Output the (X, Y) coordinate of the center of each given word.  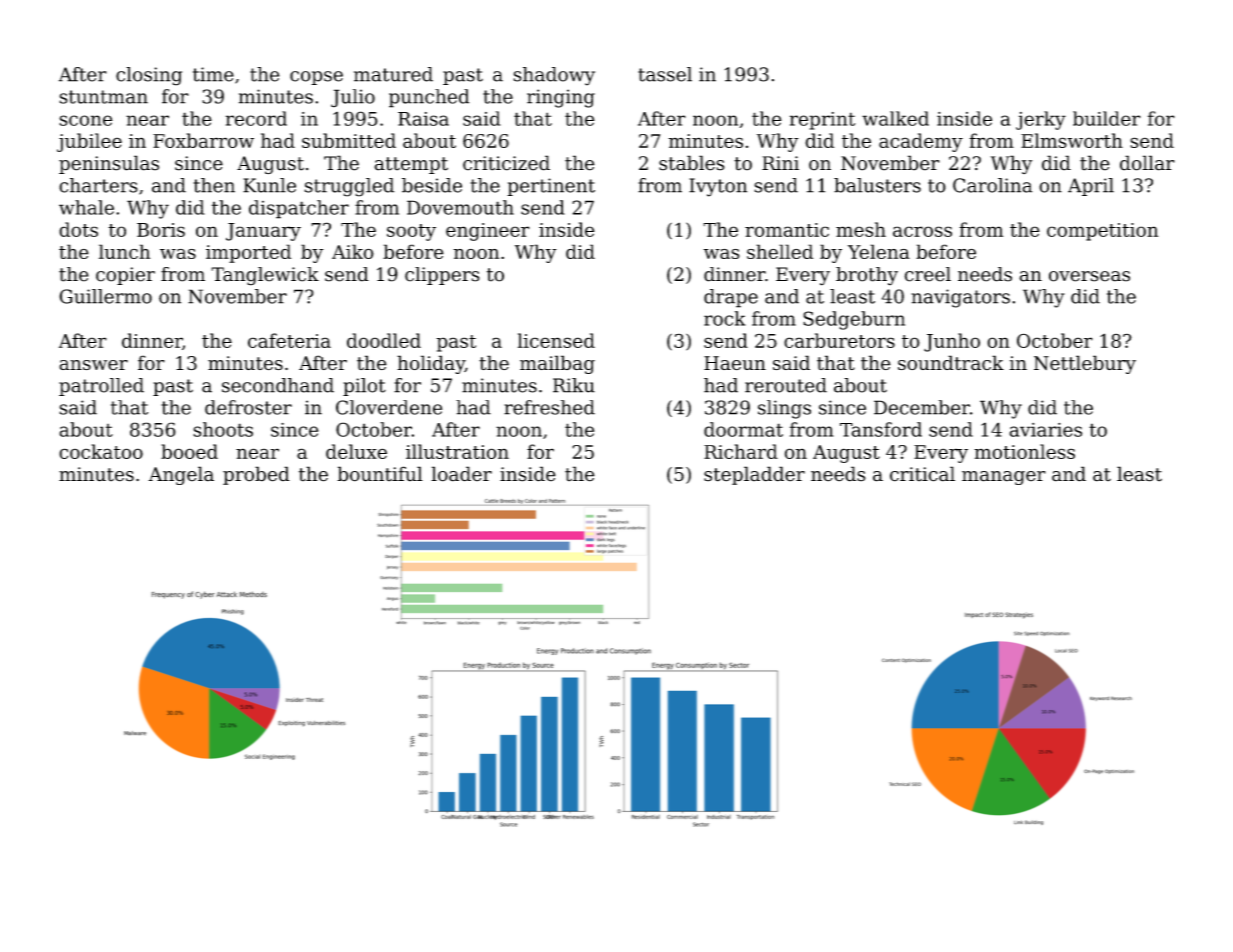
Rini (780, 163)
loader (461, 474)
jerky (1041, 120)
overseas (1089, 276)
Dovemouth (460, 207)
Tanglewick (265, 276)
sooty (411, 232)
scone (86, 120)
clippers (442, 276)
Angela (181, 475)
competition (1102, 232)
